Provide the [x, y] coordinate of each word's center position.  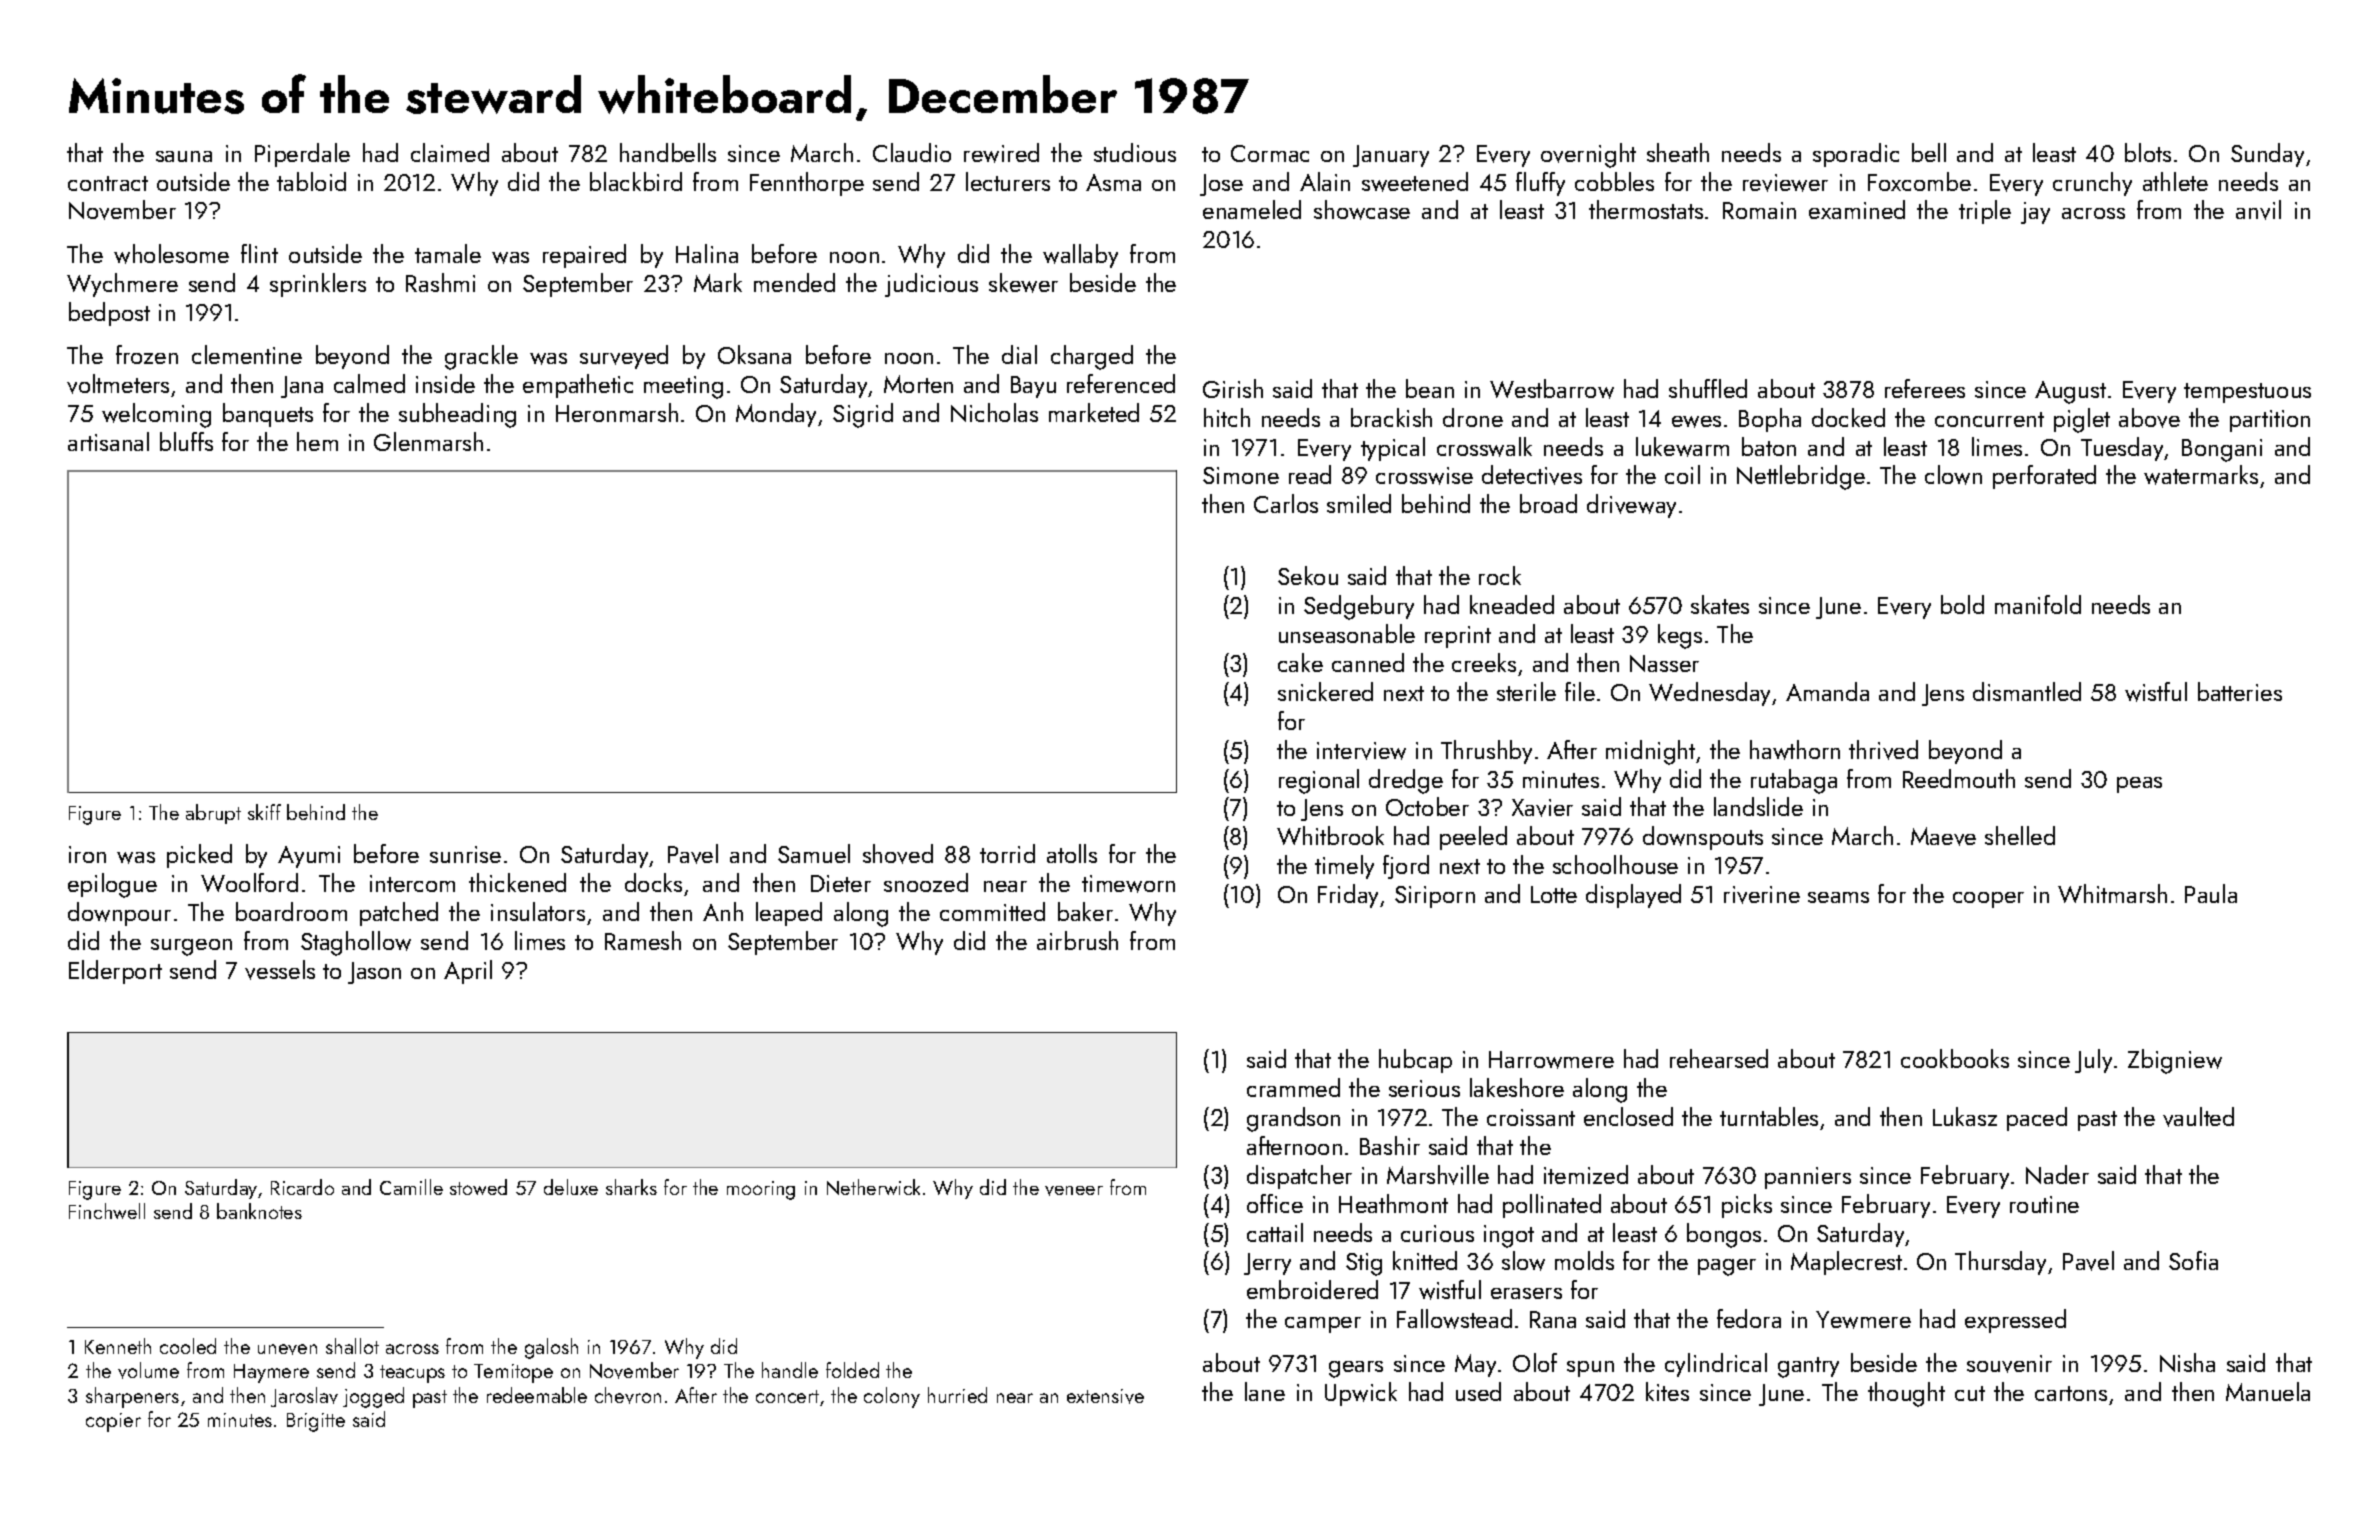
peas [2139, 785]
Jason [374, 973]
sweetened [1415, 182]
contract [108, 183]
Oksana [754, 354]
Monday [776, 415]
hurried [957, 1395]
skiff [264, 812]
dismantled [2027, 691]
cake [1300, 662]
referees [1925, 388]
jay [2035, 213]
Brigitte [316, 1422]
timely [1344, 867]
